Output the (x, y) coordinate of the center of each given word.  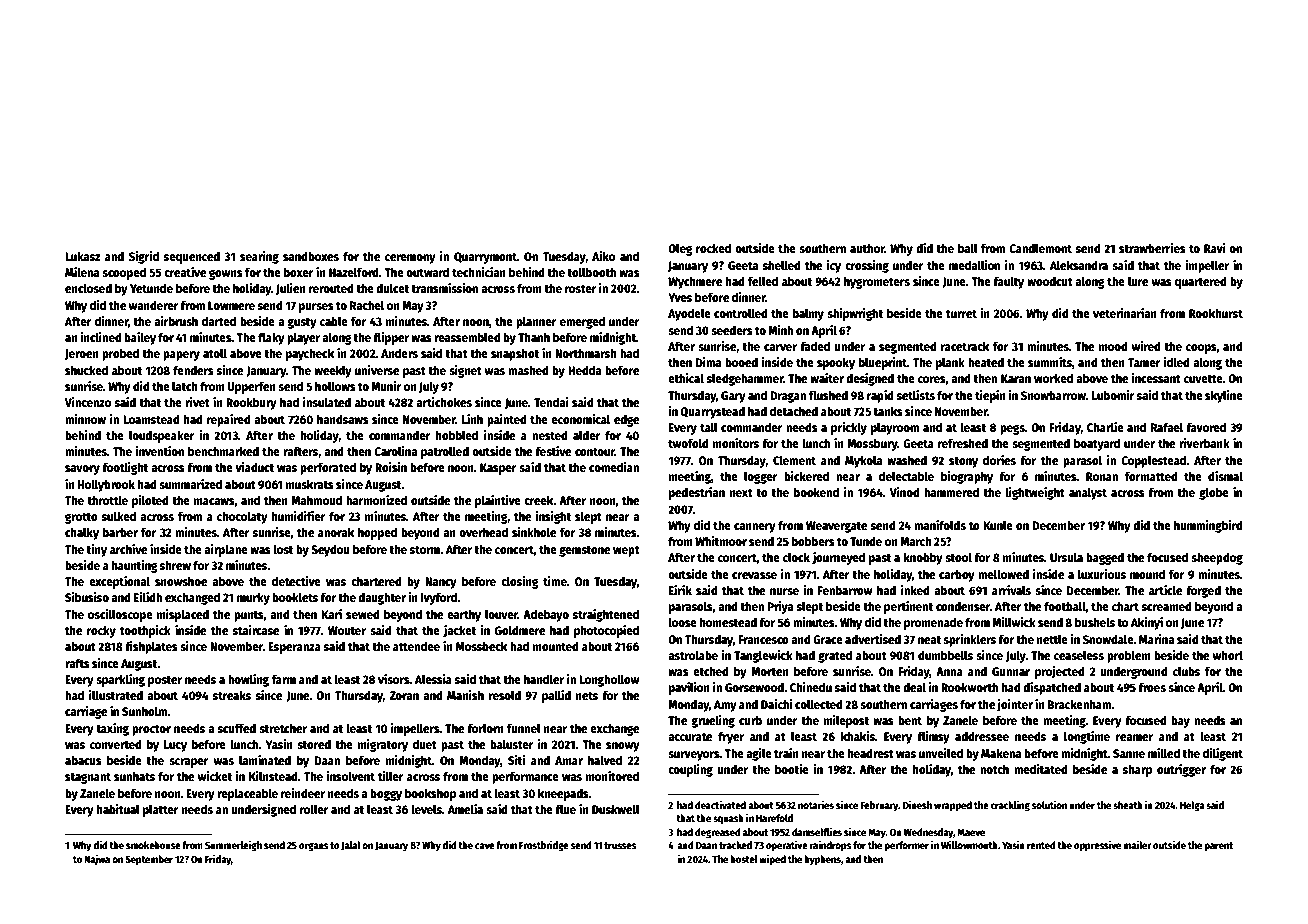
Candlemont (1040, 248)
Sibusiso (87, 597)
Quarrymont (485, 258)
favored (1206, 427)
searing (259, 257)
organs (313, 847)
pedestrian (697, 493)
